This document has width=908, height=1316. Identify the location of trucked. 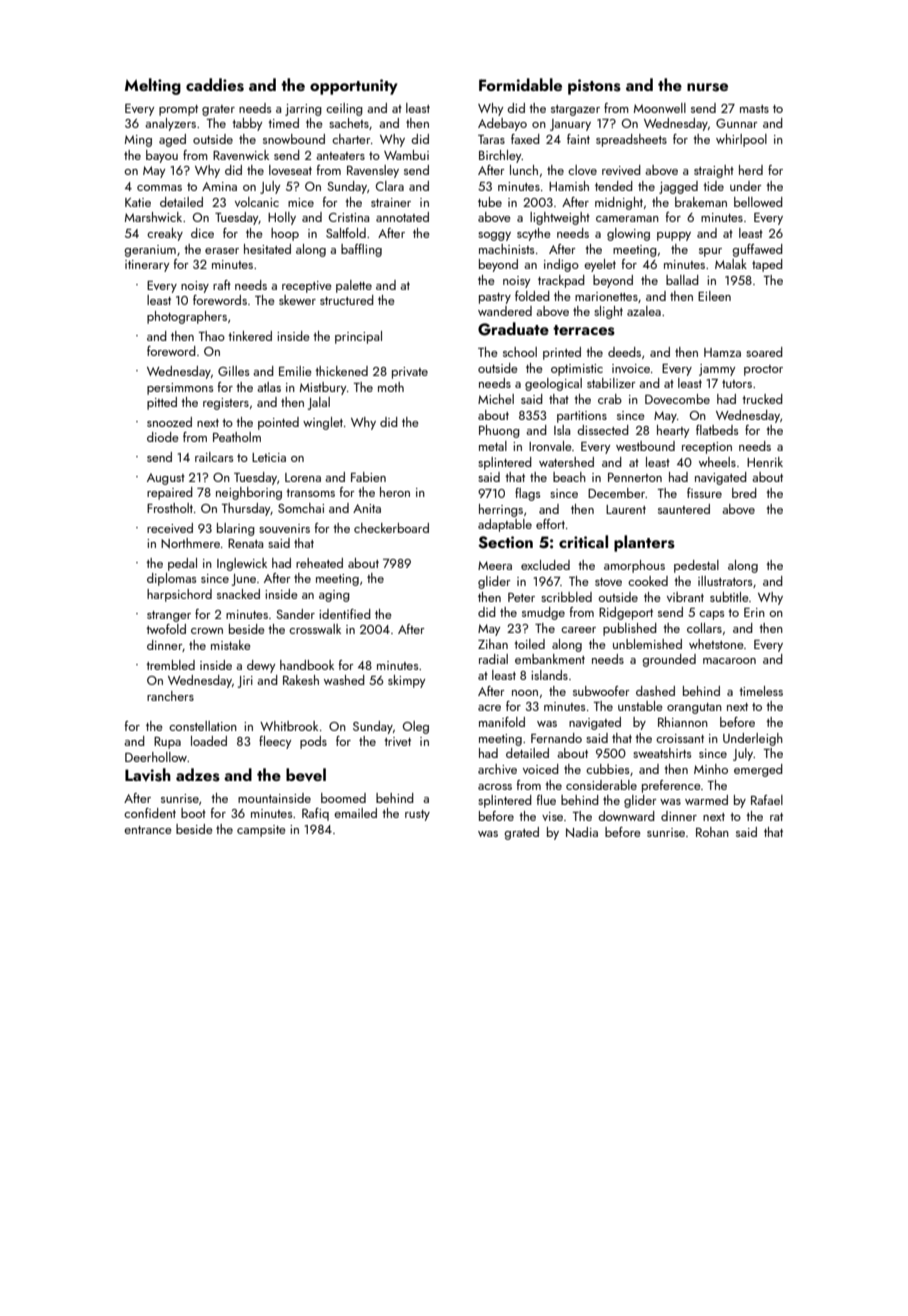
(762, 399).
